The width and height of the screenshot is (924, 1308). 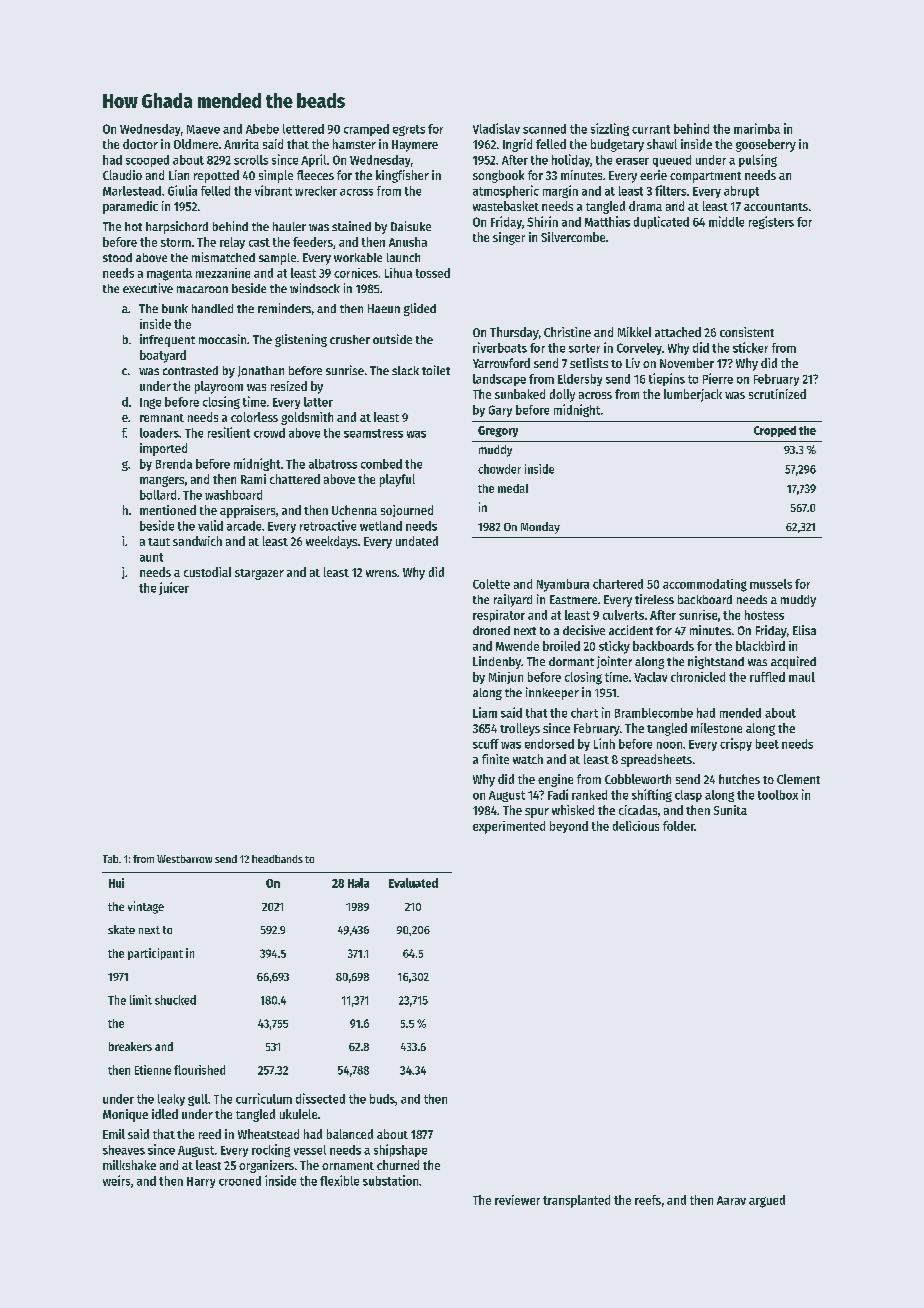 What do you see at coordinates (731, 1200) in the screenshot?
I see `Aarav` at bounding box center [731, 1200].
